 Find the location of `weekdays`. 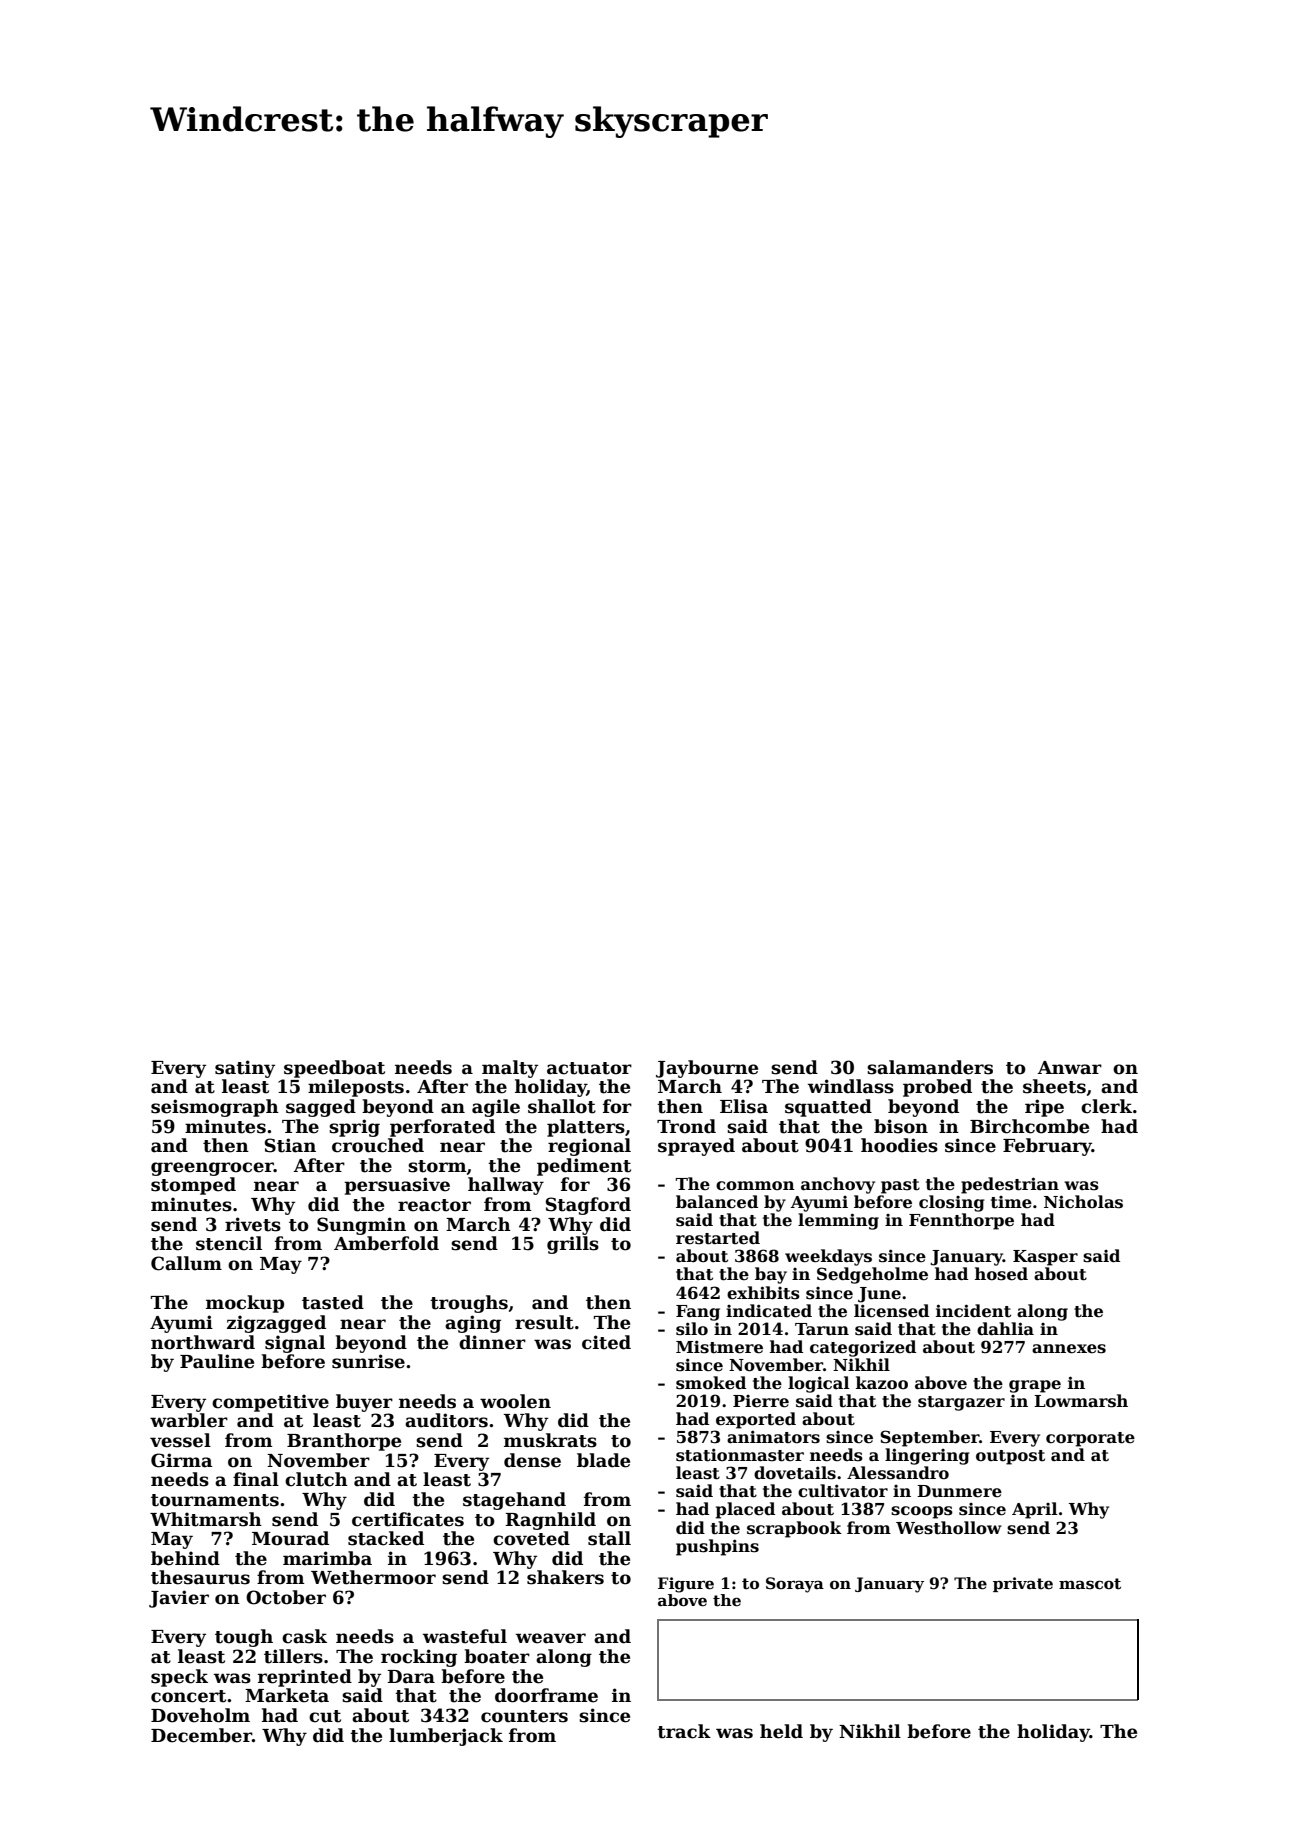

weekdays is located at coordinates (828, 1257).
